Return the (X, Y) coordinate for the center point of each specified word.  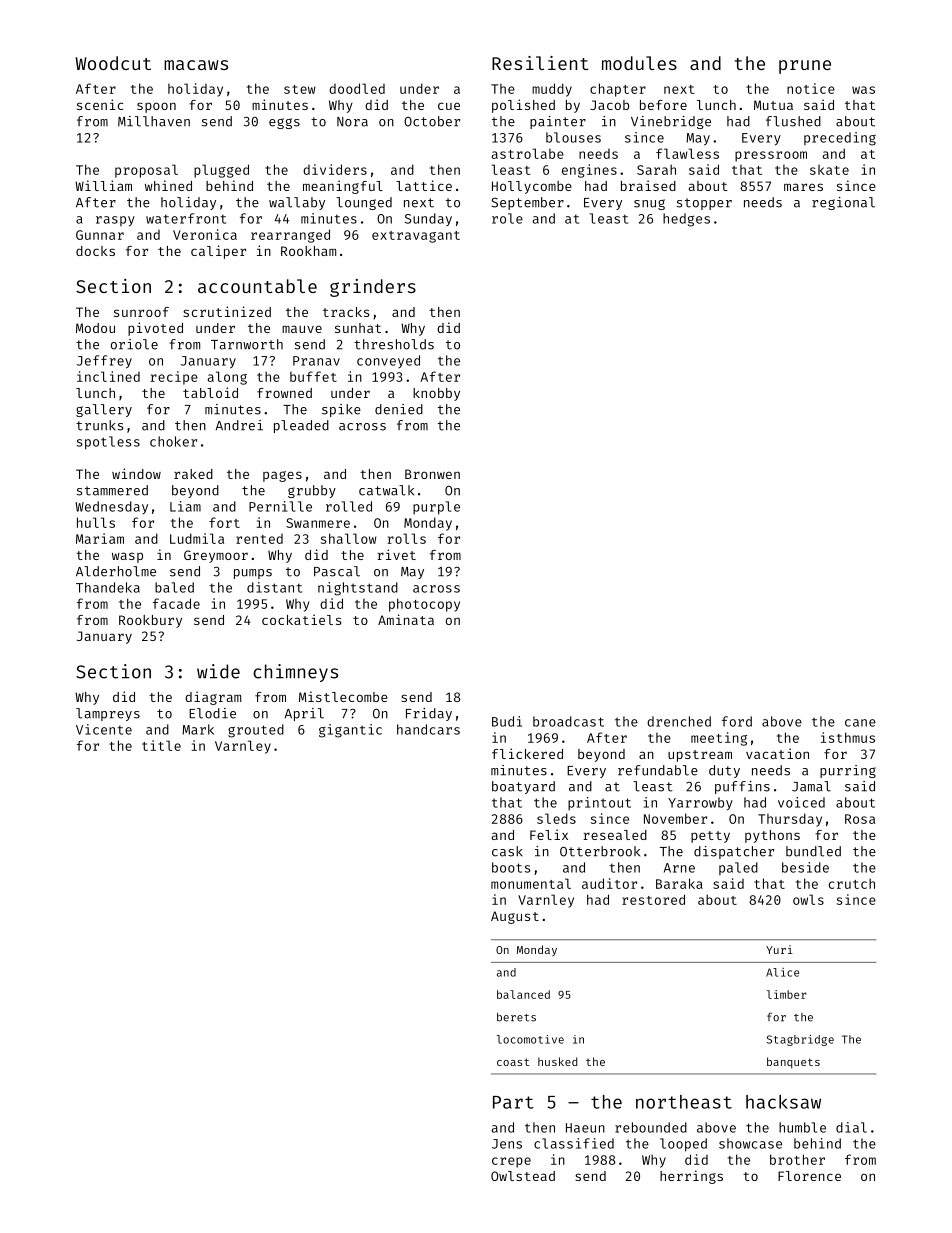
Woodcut (113, 63)
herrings (691, 1177)
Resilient (540, 63)
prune (805, 67)
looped (683, 1145)
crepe (511, 1162)
